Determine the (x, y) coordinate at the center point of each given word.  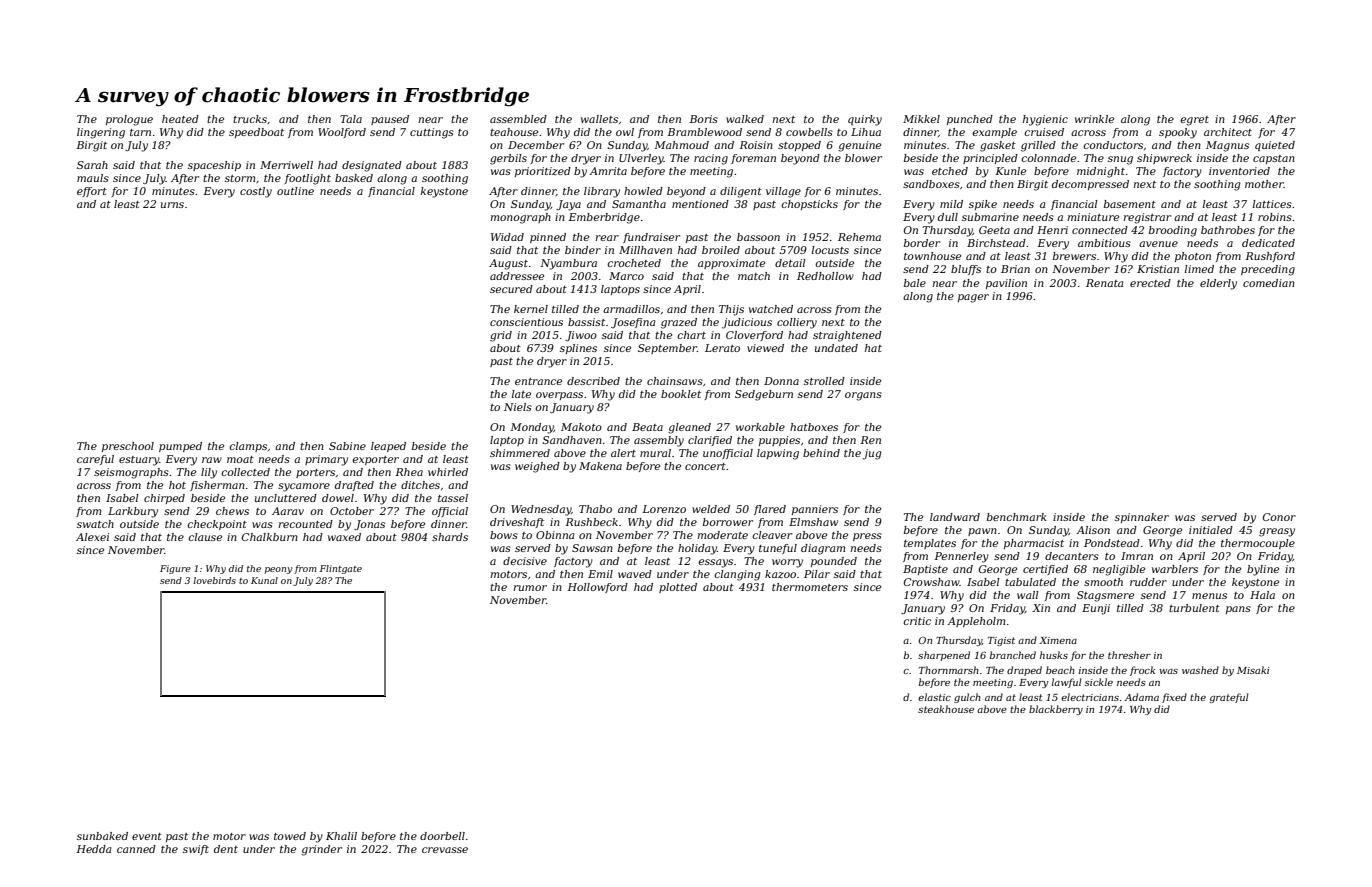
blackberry (1056, 710)
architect (1228, 132)
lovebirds (214, 580)
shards (450, 537)
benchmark (1017, 517)
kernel (531, 309)
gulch (967, 698)
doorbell (442, 836)
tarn (140, 132)
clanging (737, 575)
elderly (1218, 284)
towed (290, 836)
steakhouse (946, 709)
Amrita (608, 171)
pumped (180, 447)
